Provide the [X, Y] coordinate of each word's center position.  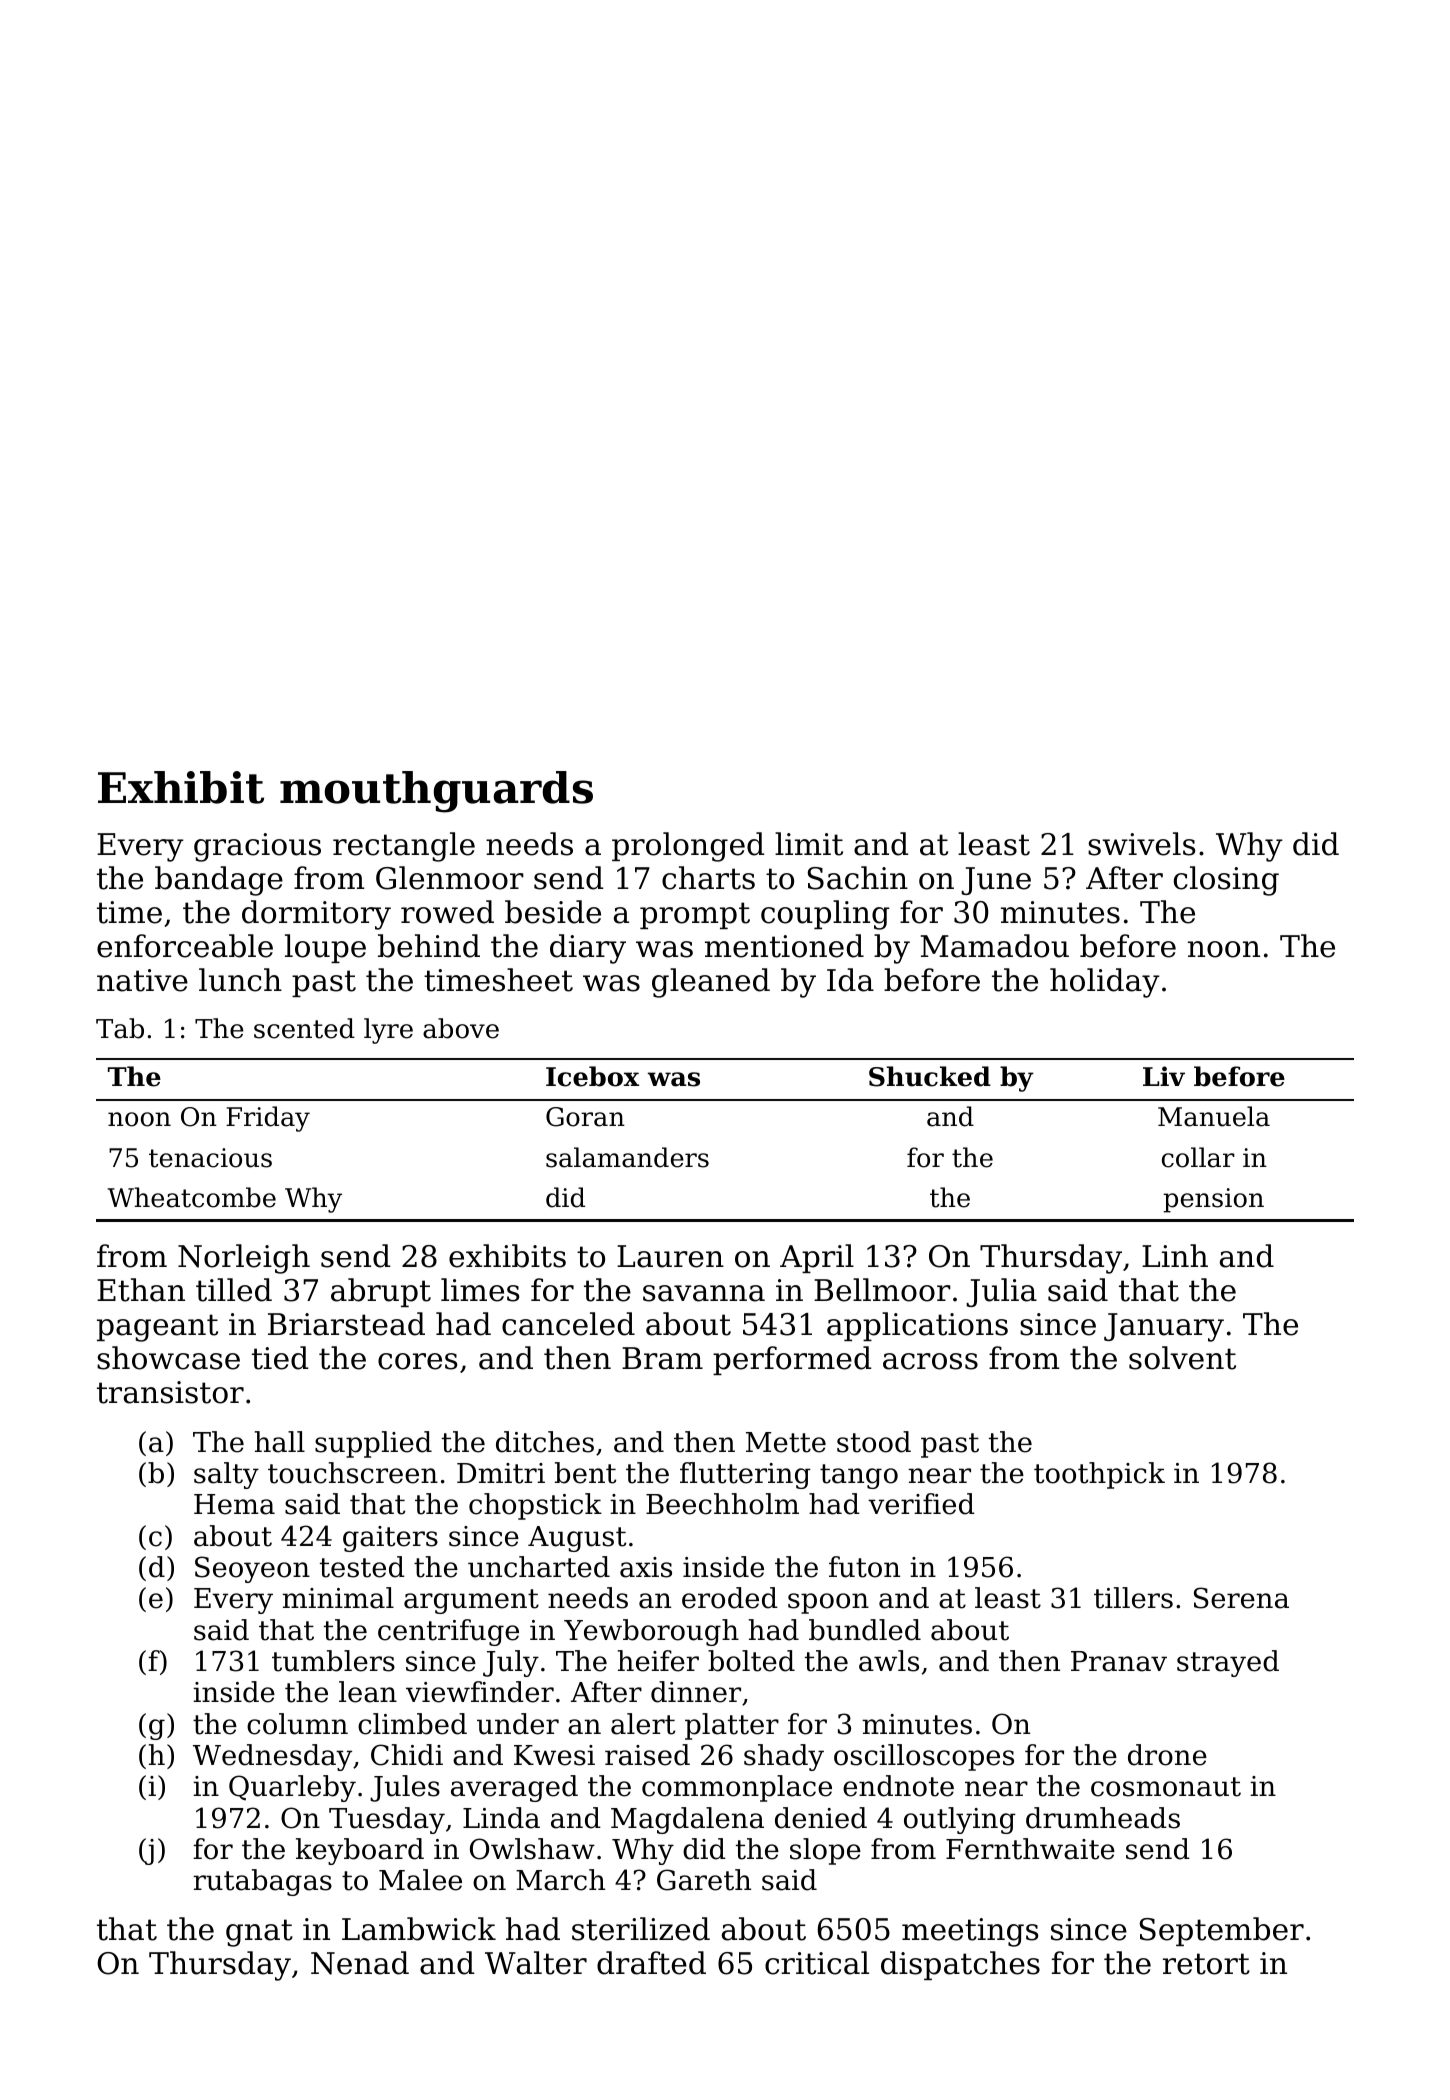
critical [817, 1963]
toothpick [1099, 1475]
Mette [786, 1442]
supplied [373, 1444]
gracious [257, 847]
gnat [259, 1933]
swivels [1142, 844]
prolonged [688, 847]
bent [585, 1473]
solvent [1182, 1358]
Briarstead [346, 1324]
